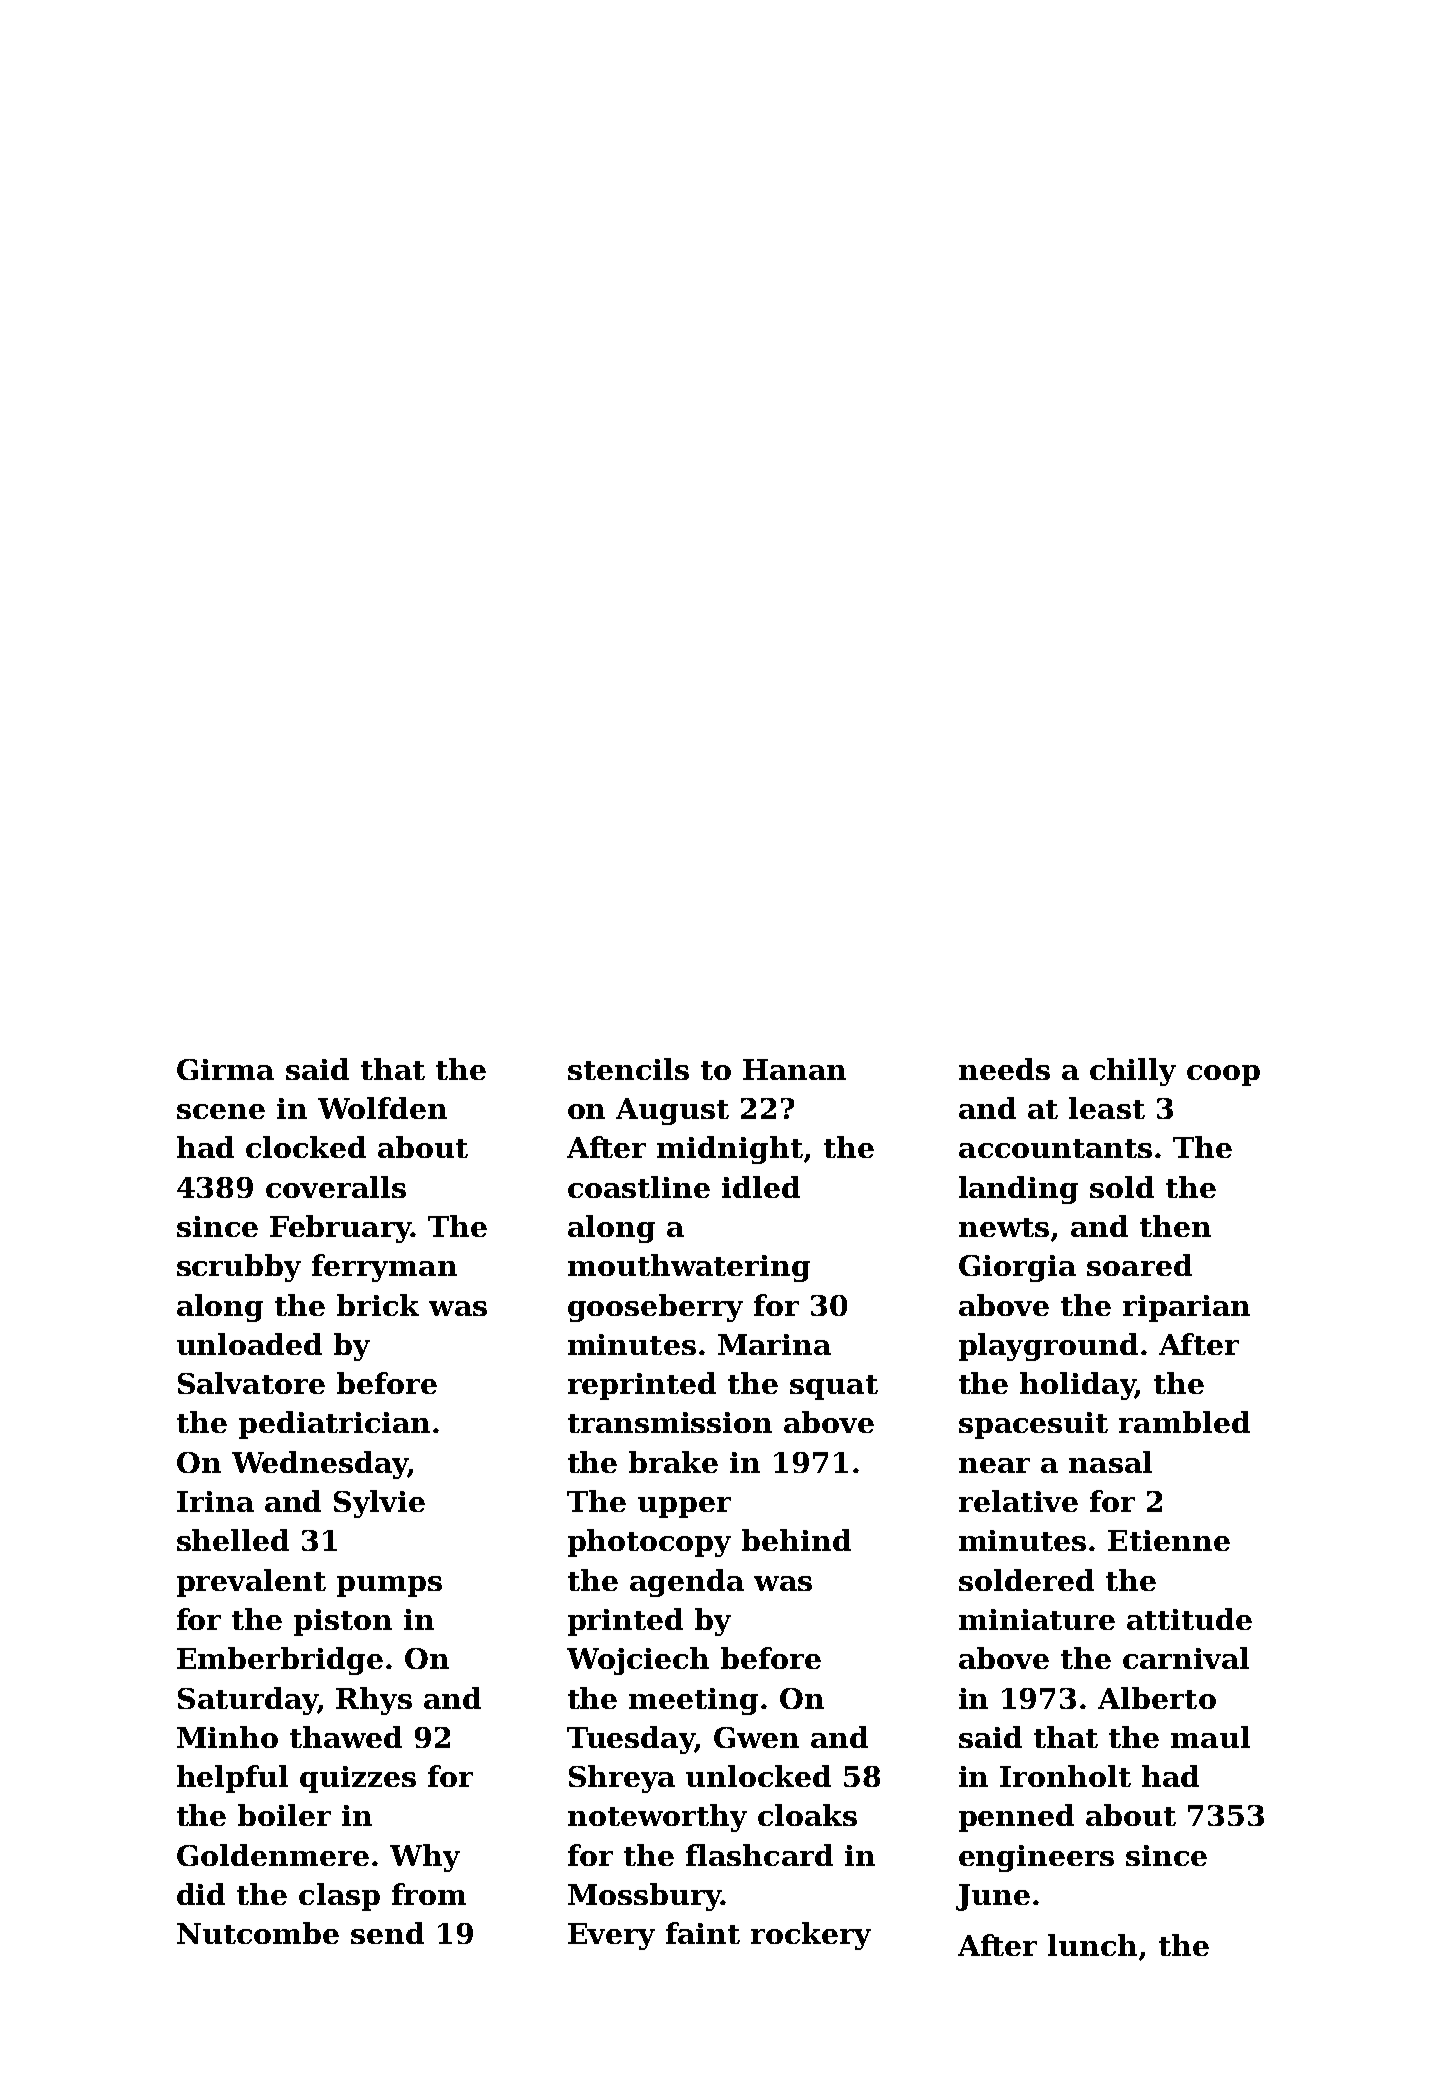 Image resolution: width=1450 pixels, height=2100 pixels. I want to click on Wolfden, so click(382, 1108).
